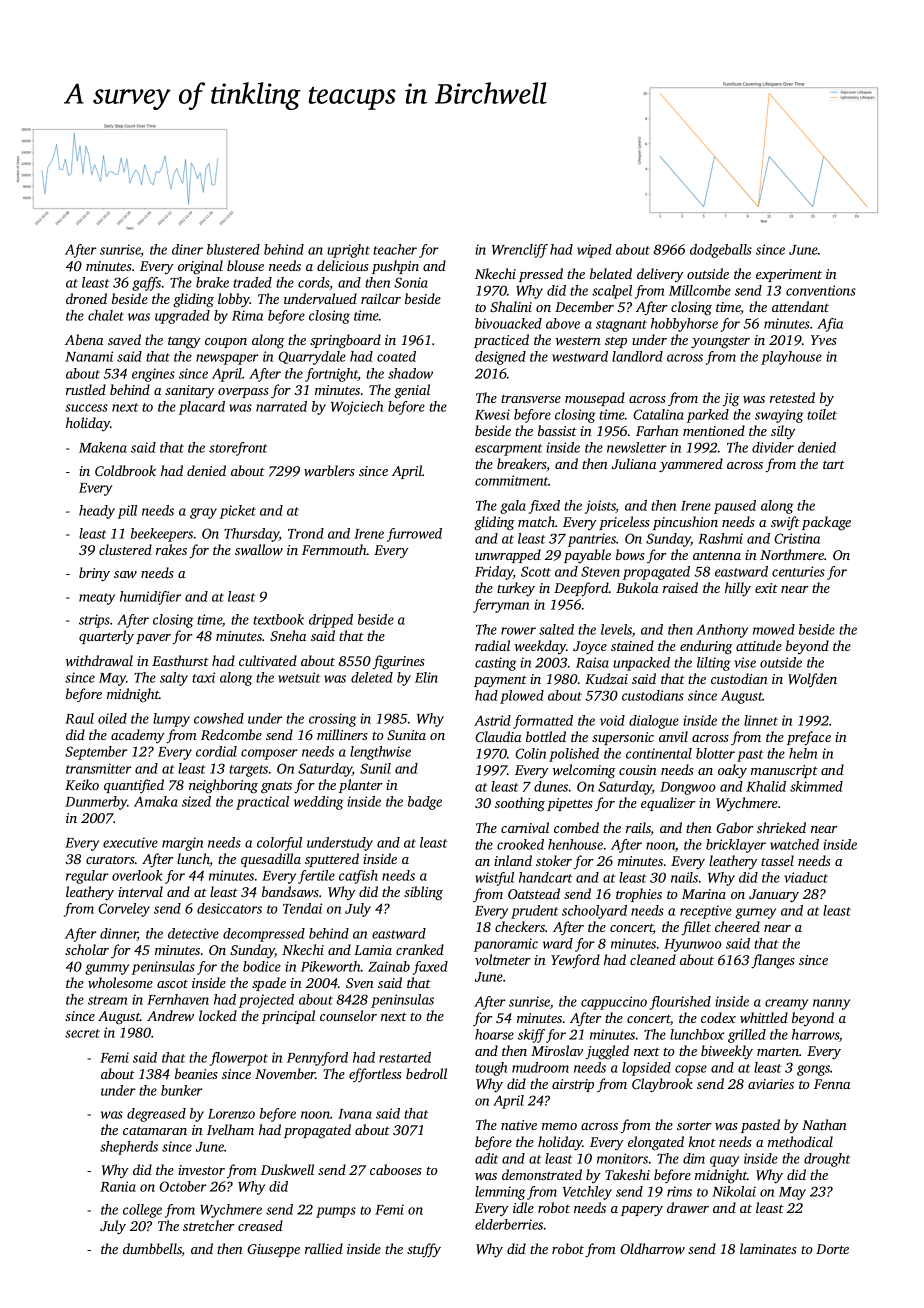 The image size is (924, 1308). Describe the element at coordinates (172, 984) in the document. I see `ascot` at that location.
